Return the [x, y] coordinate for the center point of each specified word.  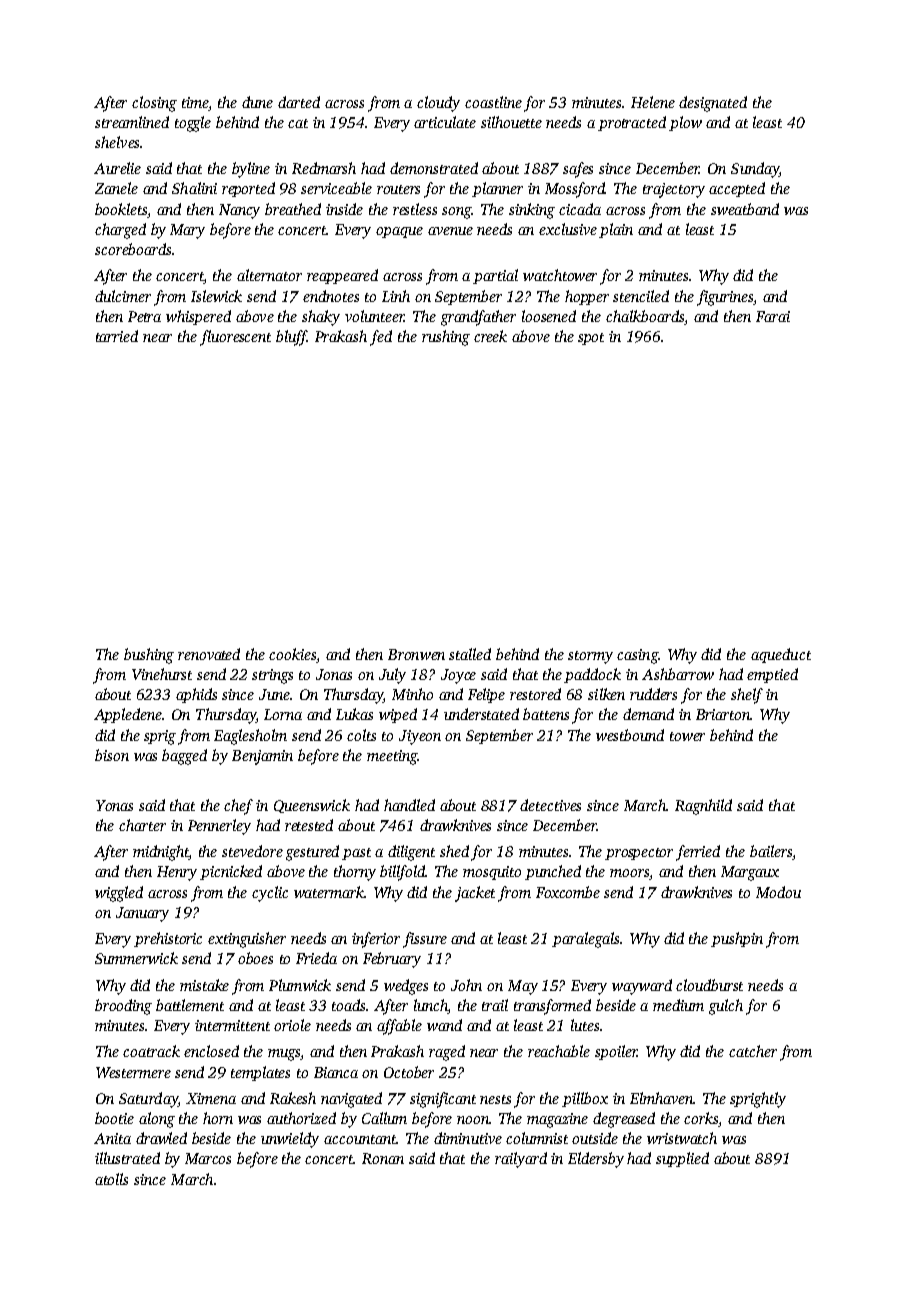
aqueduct [781, 655]
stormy [590, 657]
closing [154, 104]
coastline [493, 102]
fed [381, 338]
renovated [209, 654]
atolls [111, 1179]
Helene [653, 102]
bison [112, 755]
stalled [470, 654]
